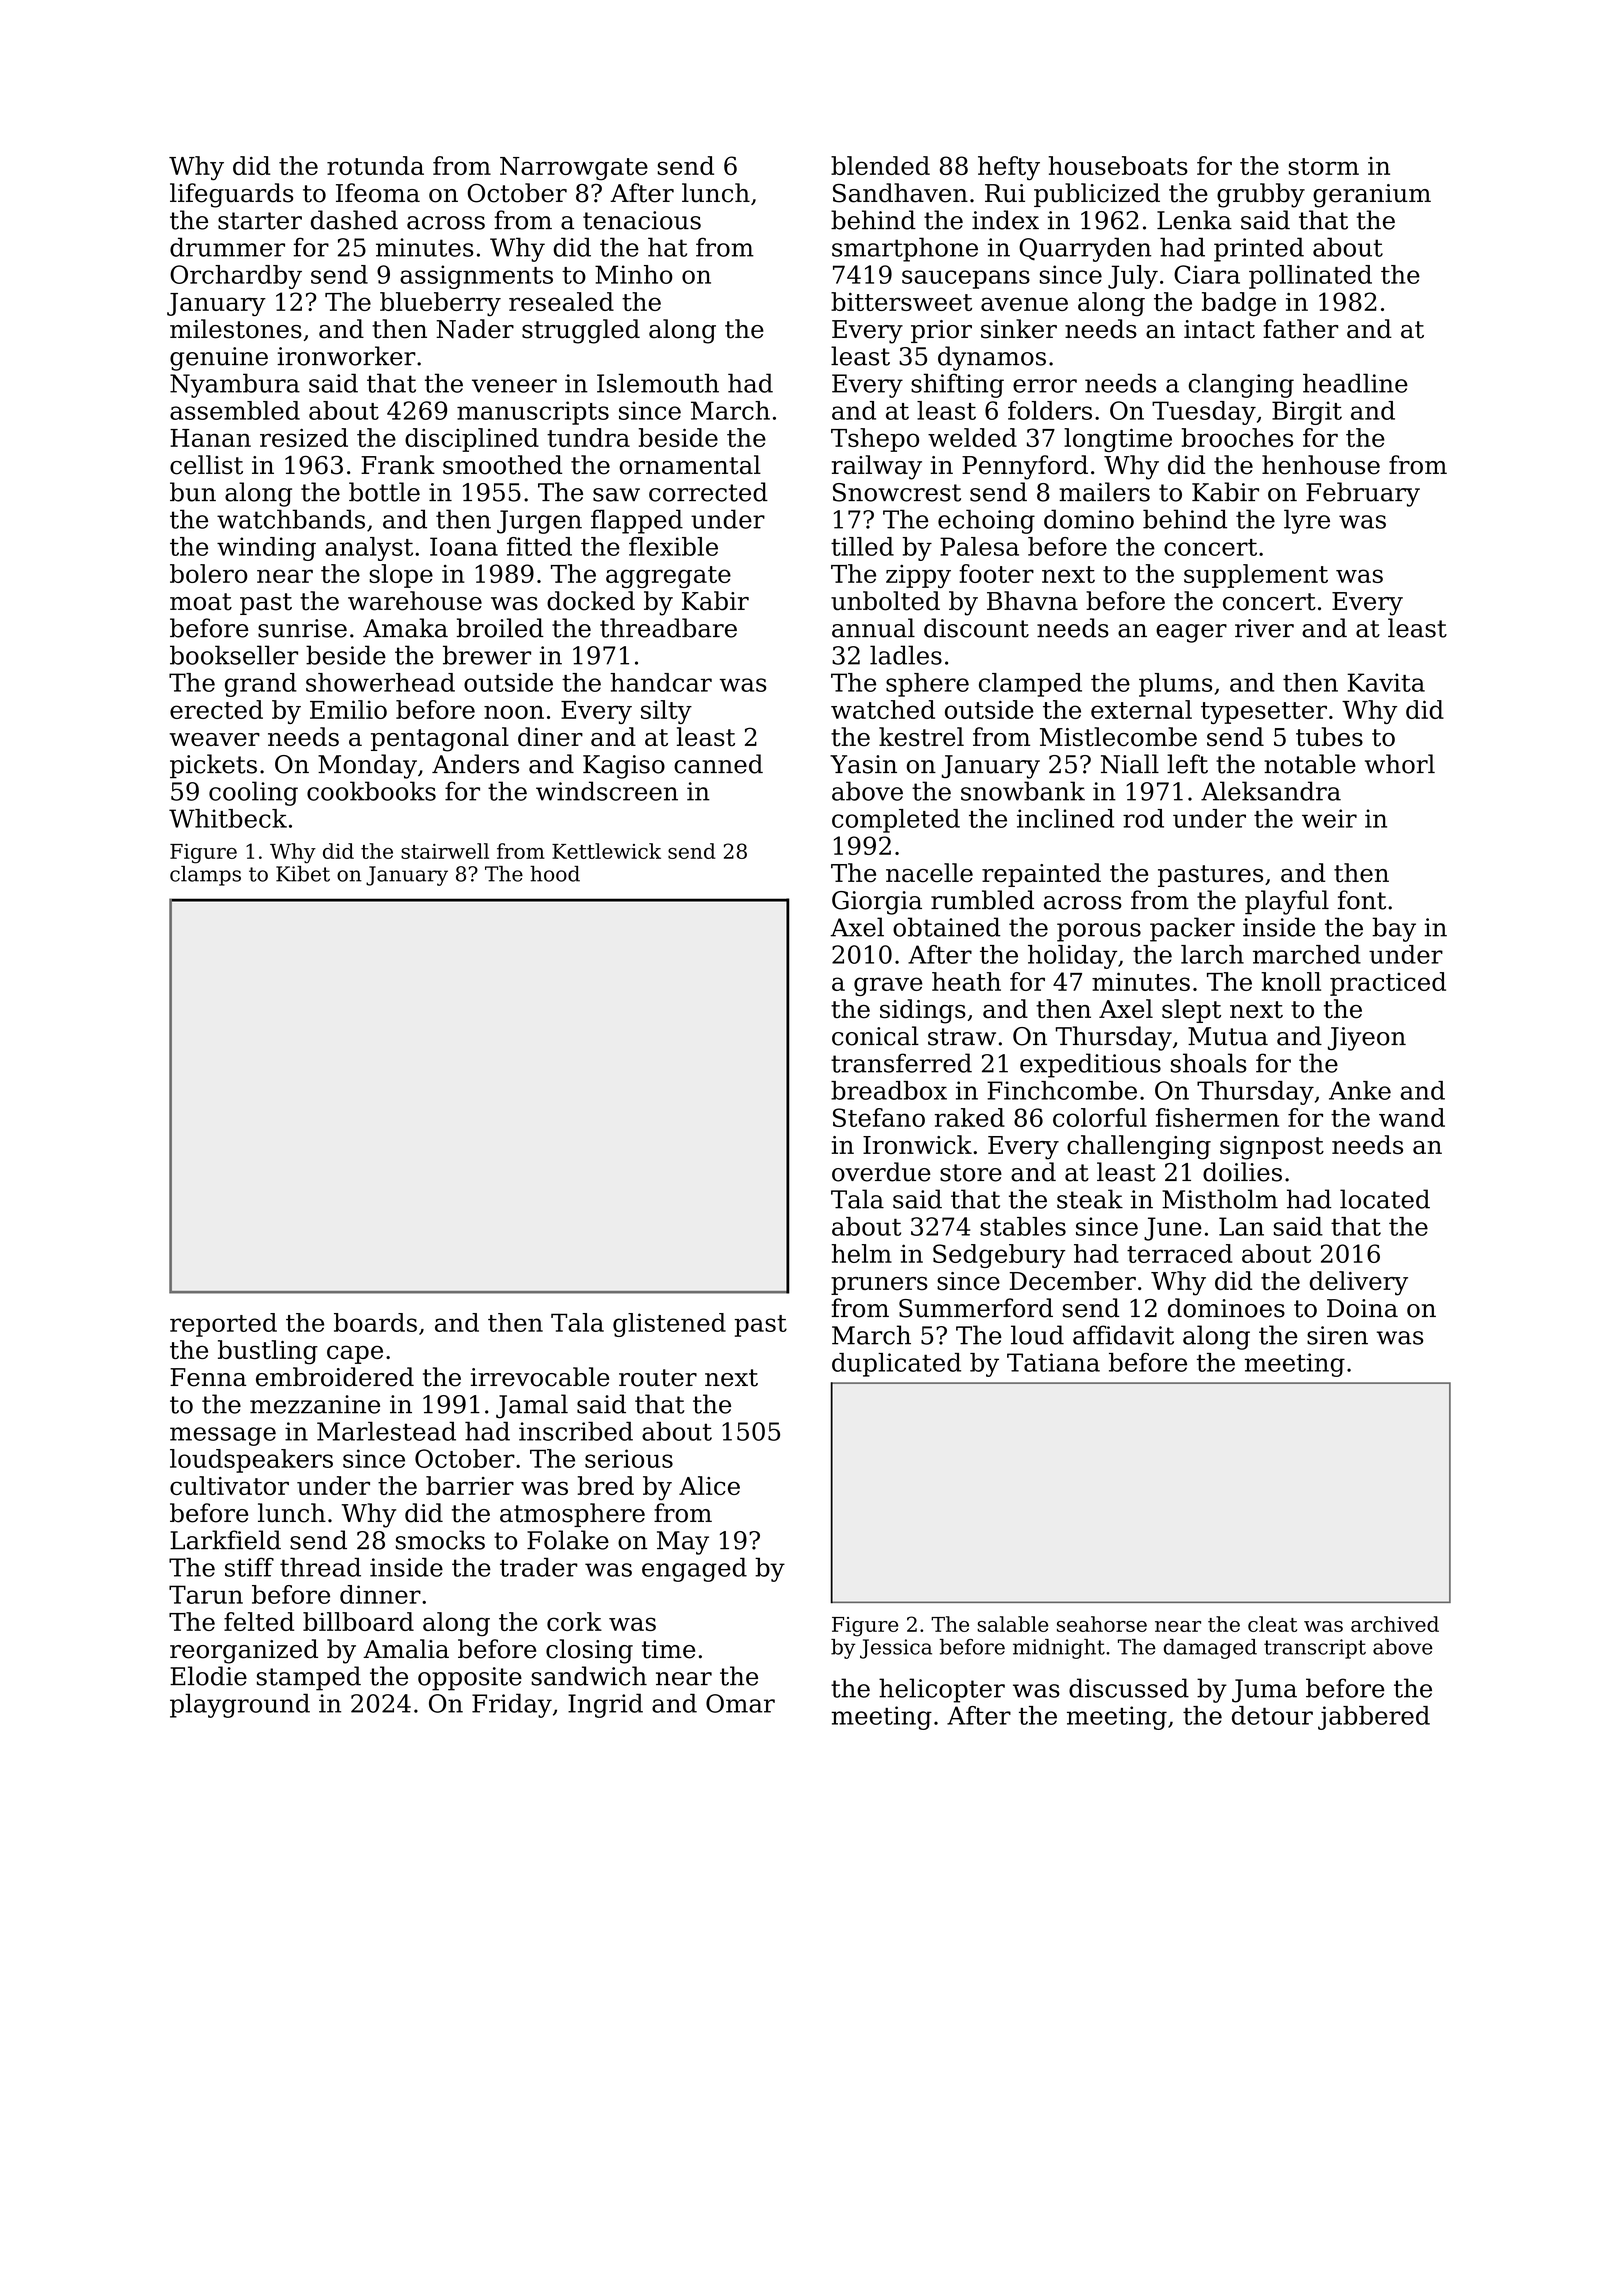 The width and height of the document is (1620, 2292). What do you see at coordinates (1300, 329) in the document?
I see `father` at bounding box center [1300, 329].
